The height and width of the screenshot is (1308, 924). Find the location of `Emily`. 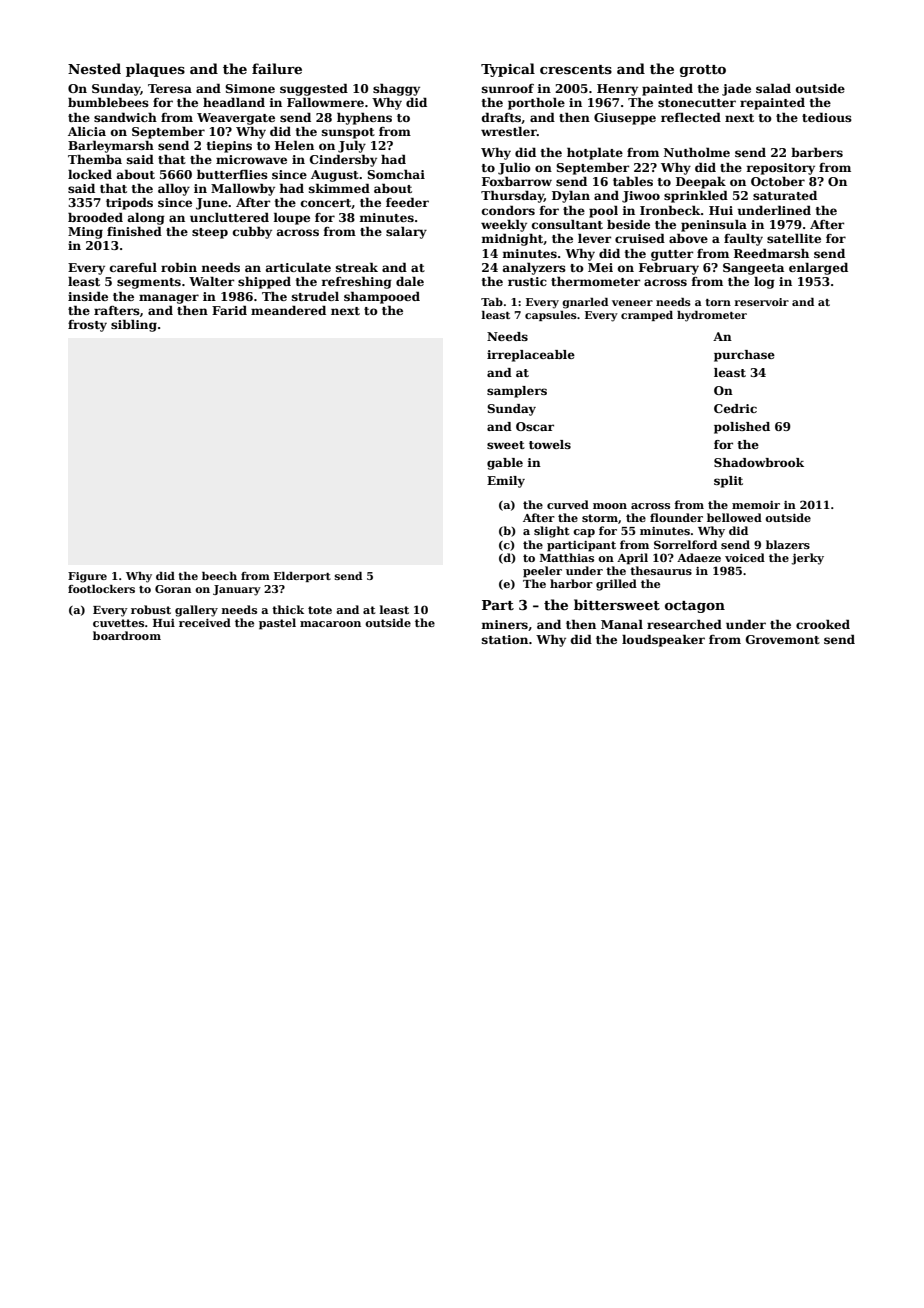

Emily is located at coordinates (506, 482).
